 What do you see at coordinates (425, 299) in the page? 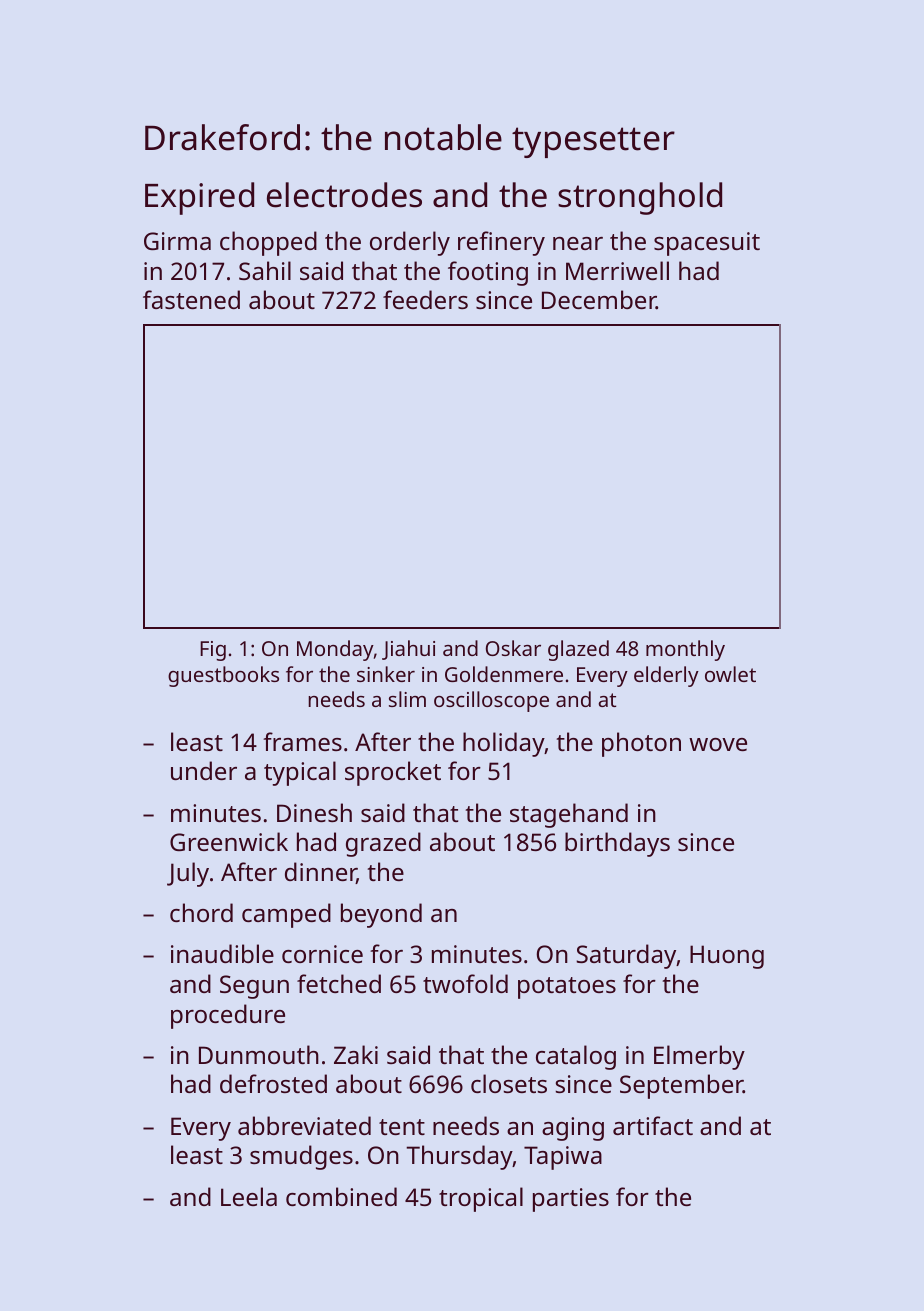
I see `feeders` at bounding box center [425, 299].
